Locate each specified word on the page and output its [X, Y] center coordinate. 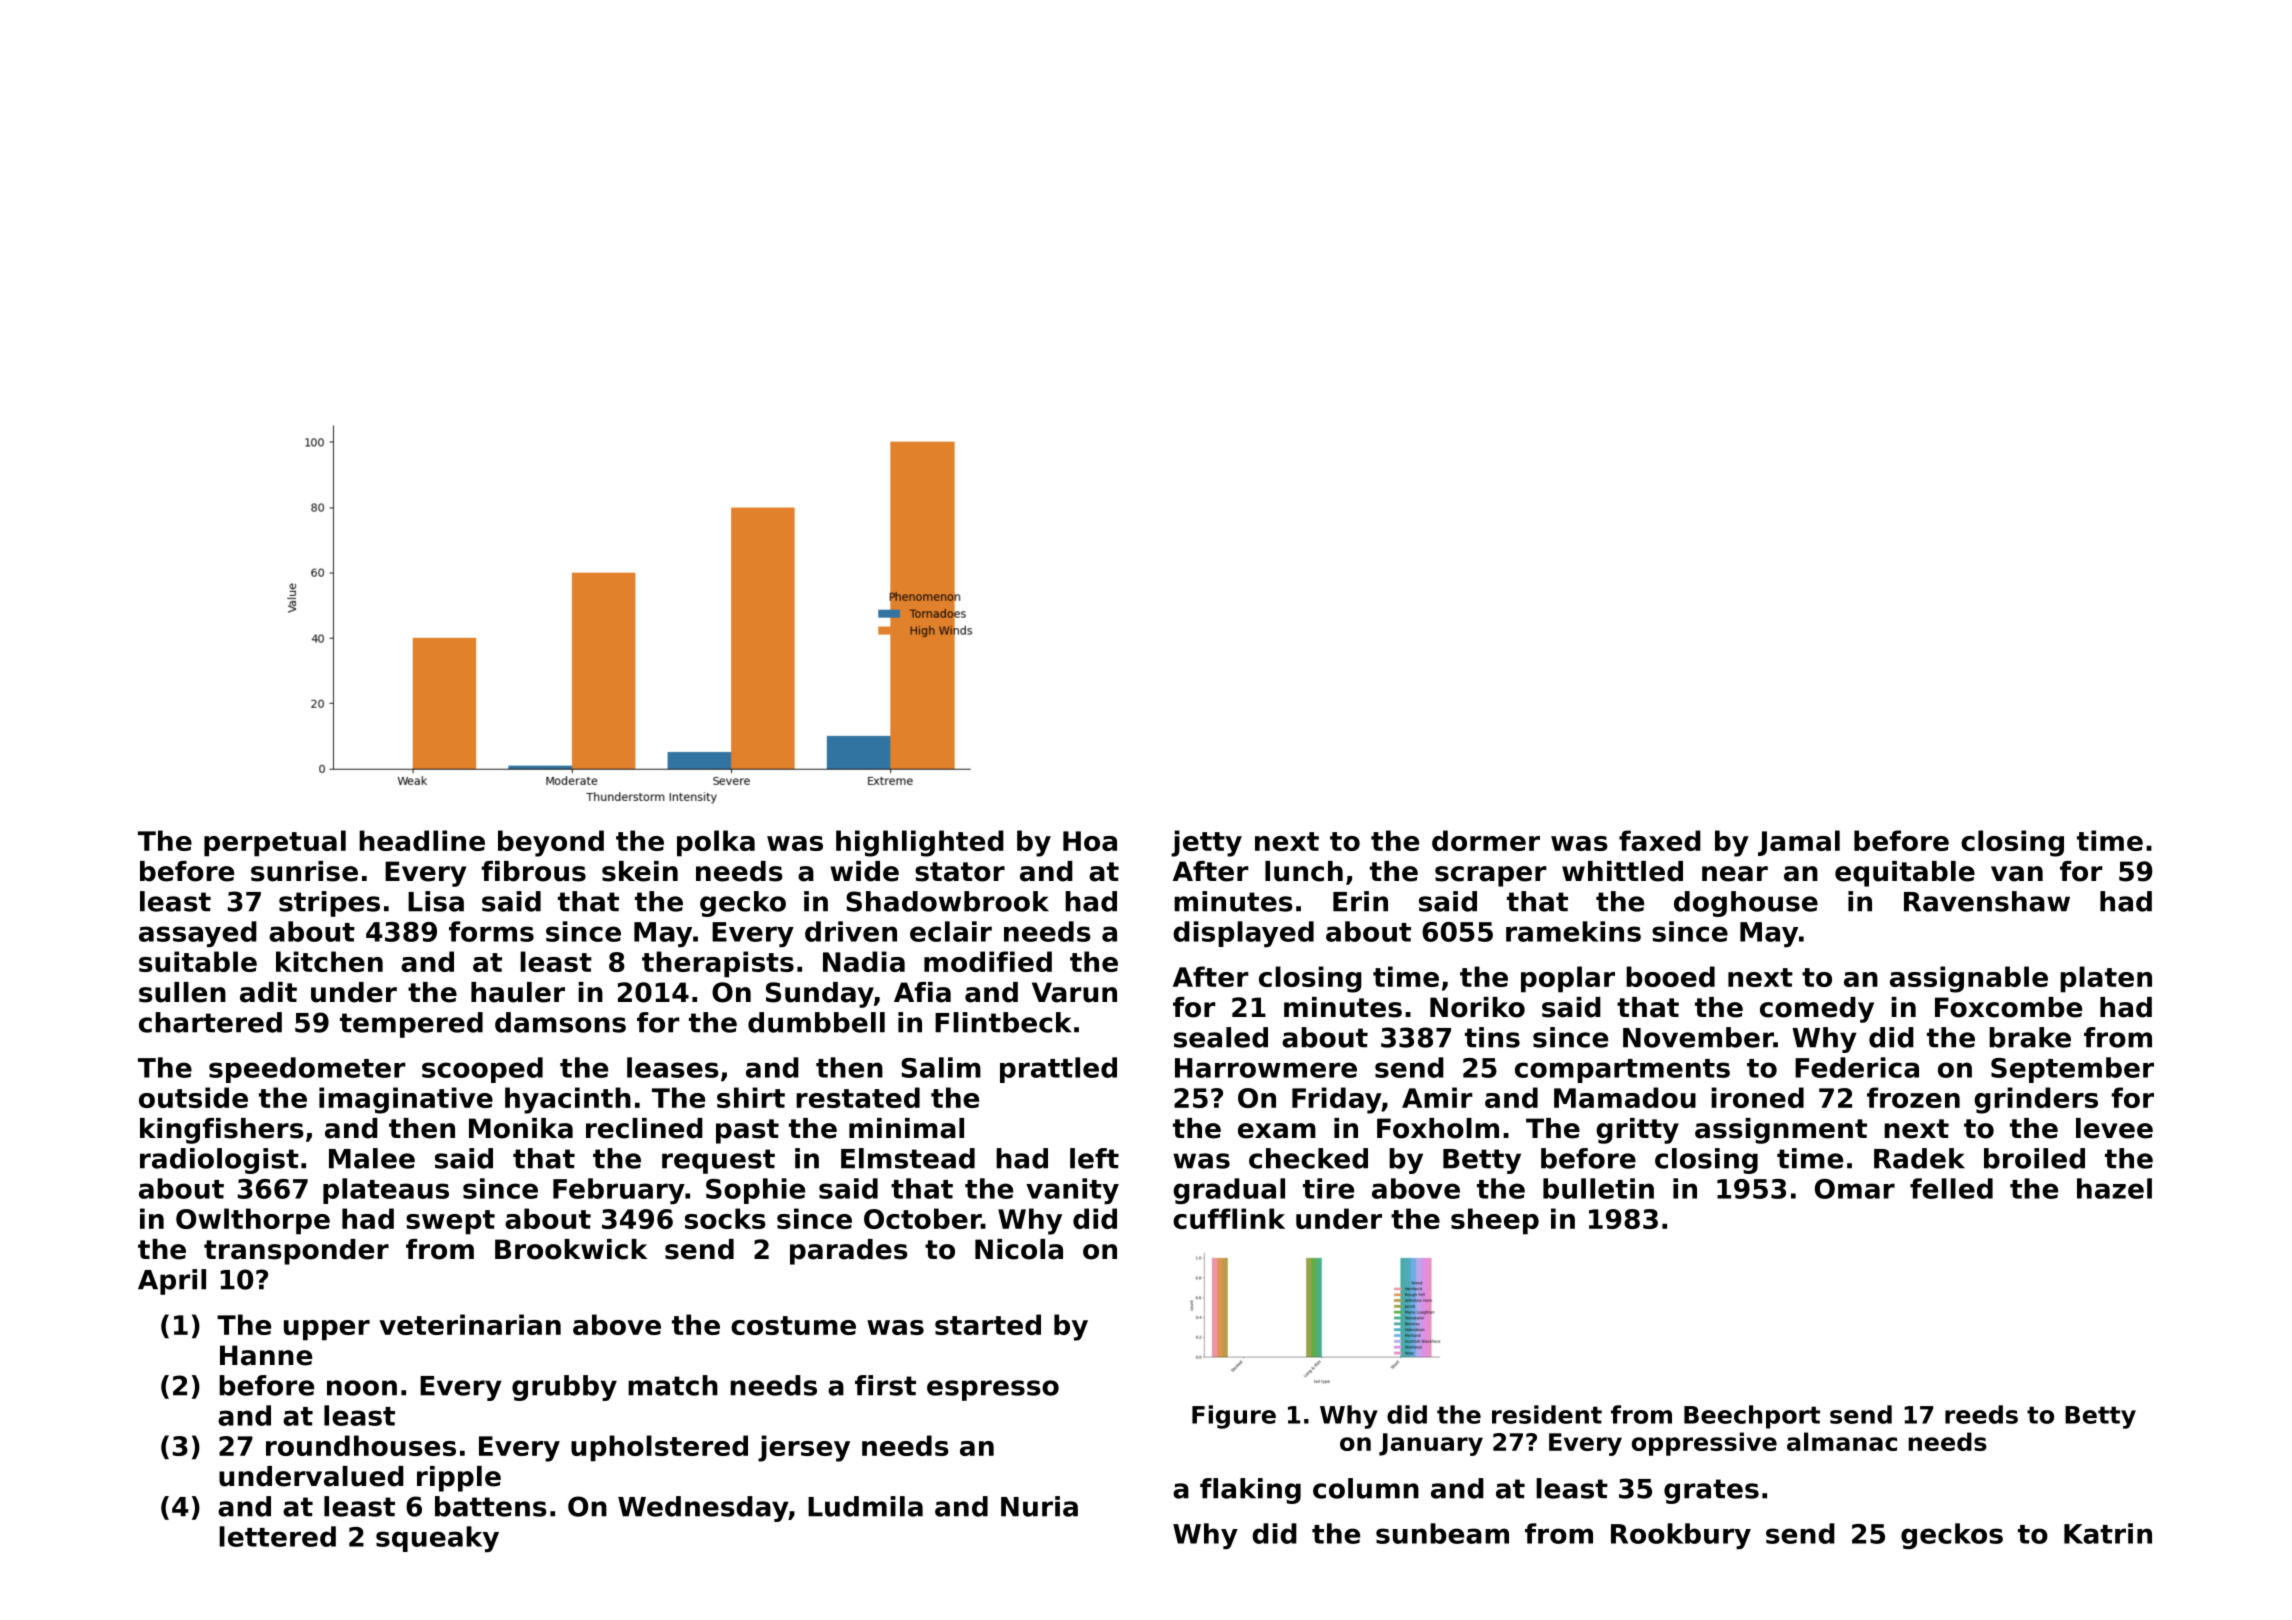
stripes [329, 904]
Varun [1074, 992]
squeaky [437, 1539]
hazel [2114, 1188]
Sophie [755, 1191]
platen [2106, 979]
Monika [521, 1128]
